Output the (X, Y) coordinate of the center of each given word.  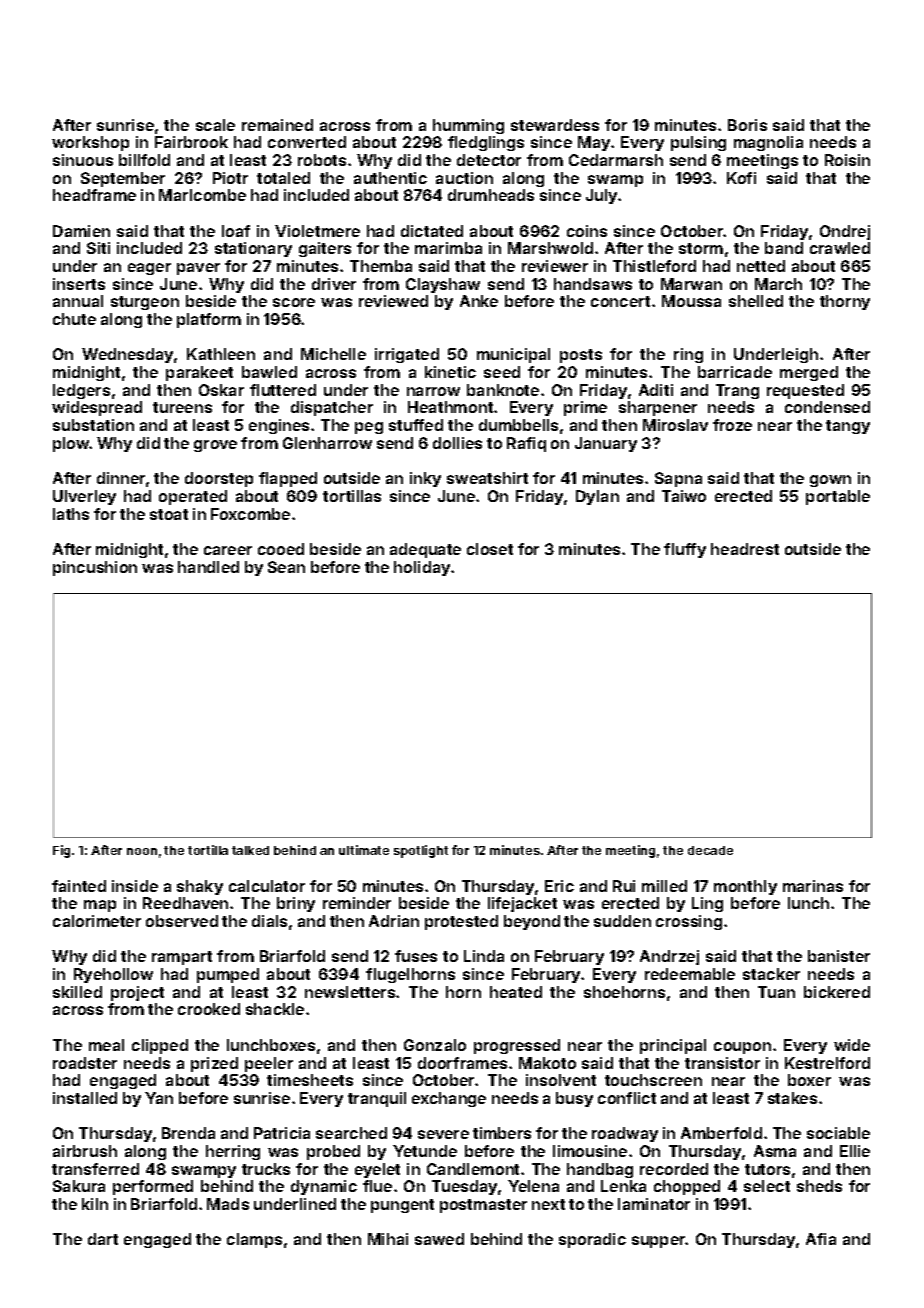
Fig (61, 851)
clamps (254, 1240)
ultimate (364, 850)
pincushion (95, 568)
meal (106, 1045)
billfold (144, 160)
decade (710, 850)
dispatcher (332, 408)
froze (732, 425)
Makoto (547, 1063)
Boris (747, 125)
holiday (422, 568)
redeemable (690, 974)
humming (468, 126)
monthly (745, 887)
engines (279, 426)
